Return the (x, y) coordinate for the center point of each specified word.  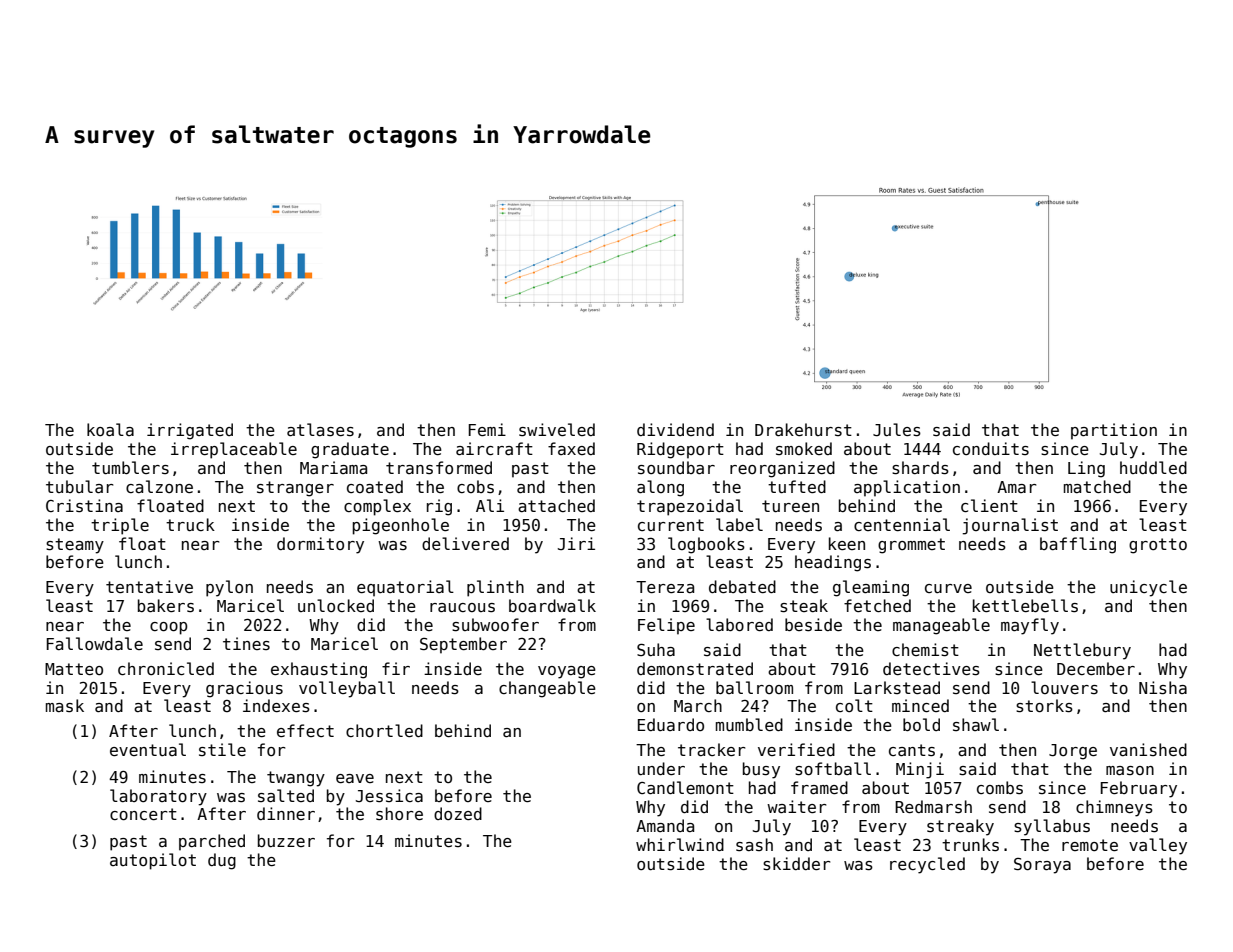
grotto (1158, 546)
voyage (567, 672)
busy (761, 770)
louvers (1064, 687)
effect (305, 730)
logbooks (706, 545)
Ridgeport (680, 450)
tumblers (130, 467)
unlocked (336, 605)
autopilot (153, 861)
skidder (796, 864)
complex (377, 507)
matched (1097, 486)
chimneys (1114, 808)
